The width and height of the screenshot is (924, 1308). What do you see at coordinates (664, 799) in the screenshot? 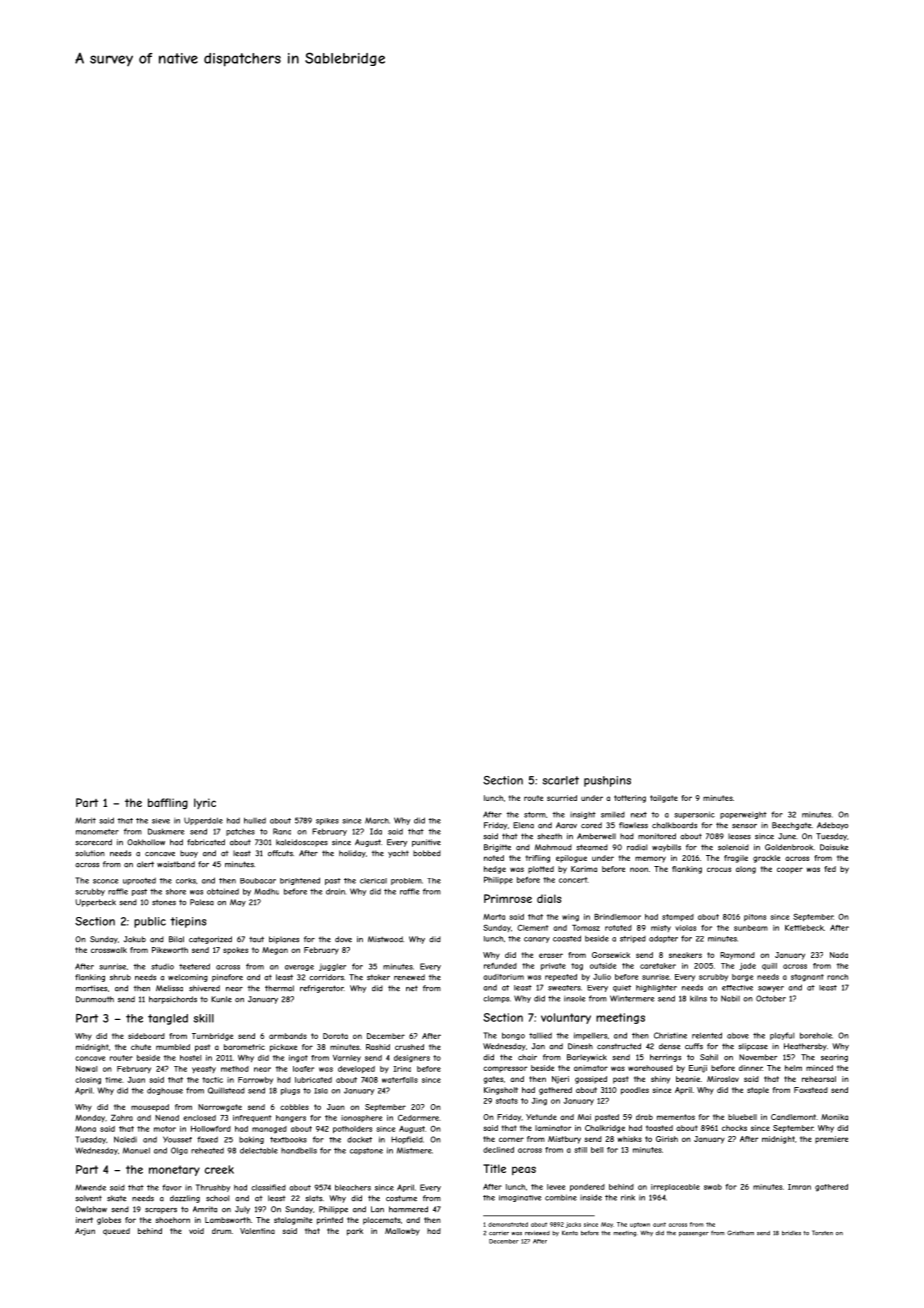
I see `tailgate` at bounding box center [664, 799].
